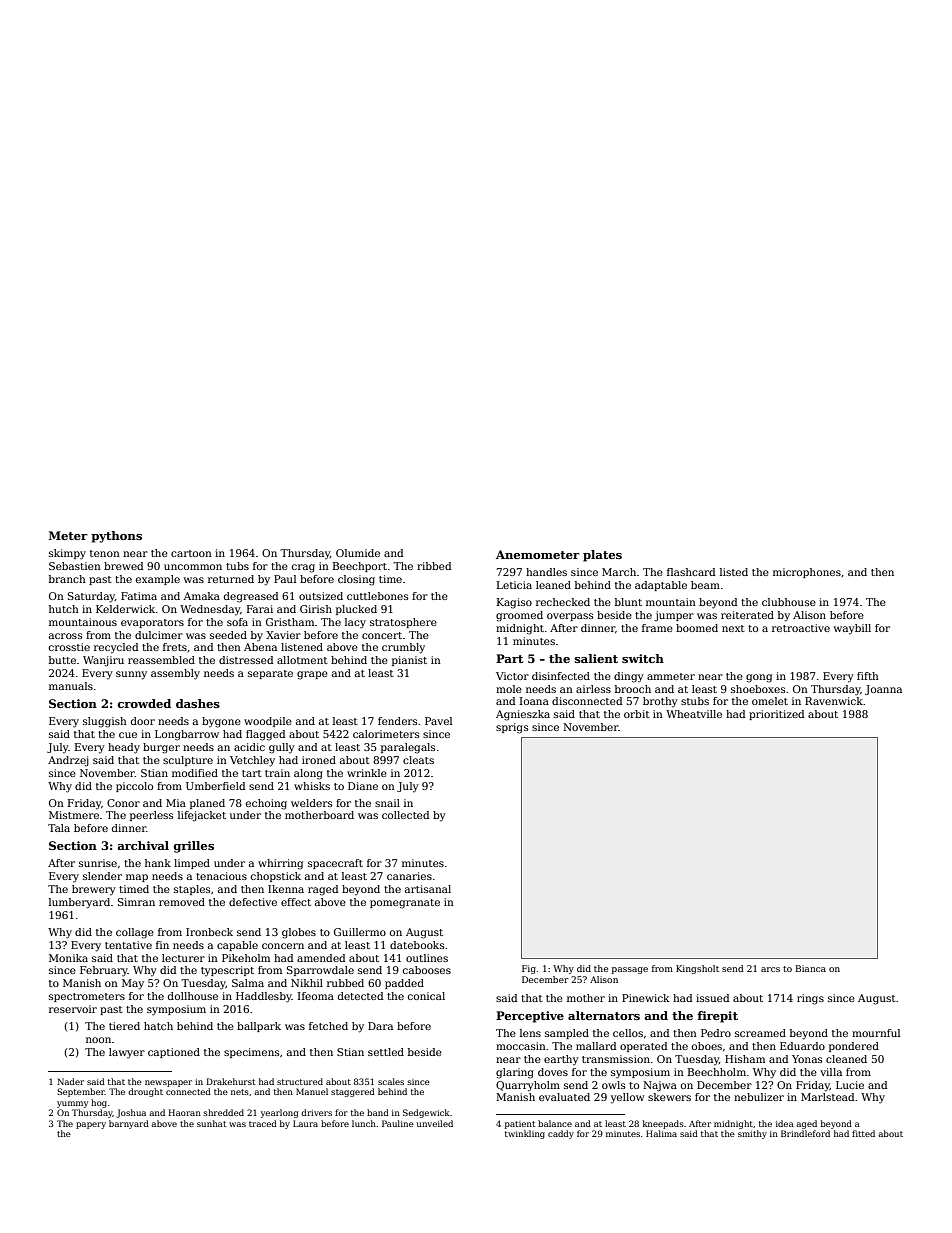 This screenshot has height=1233, width=952. Describe the element at coordinates (74, 815) in the screenshot. I see `Mistmere` at that location.
